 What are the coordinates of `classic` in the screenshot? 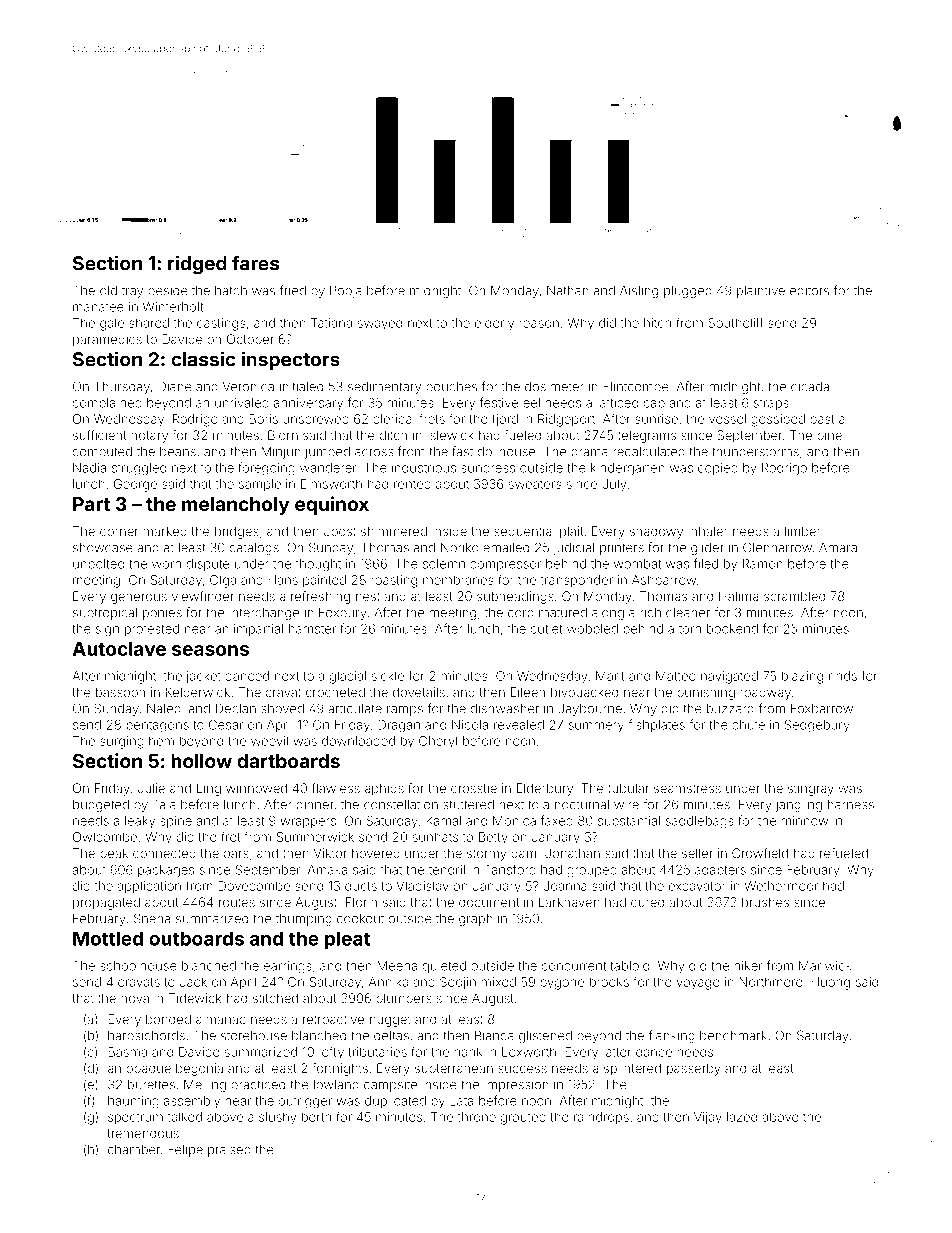 It's located at (203, 359).
